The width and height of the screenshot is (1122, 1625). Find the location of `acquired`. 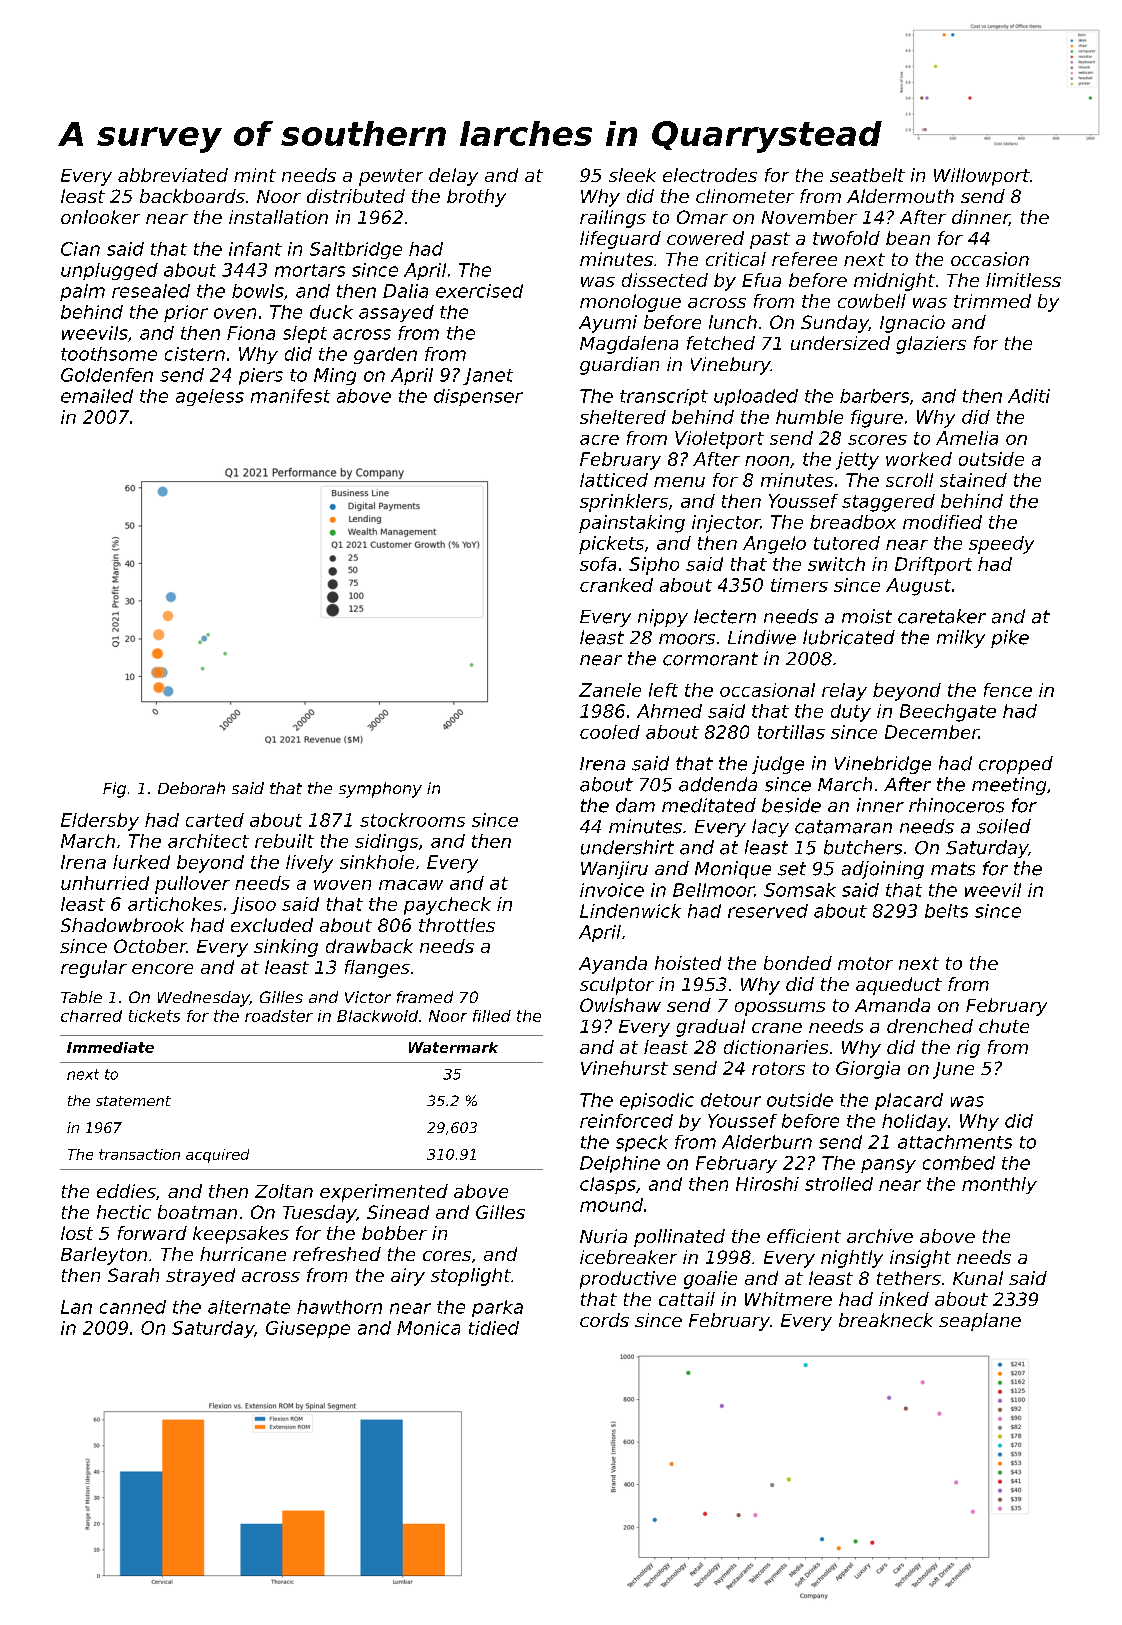

acquired is located at coordinates (217, 1156).
